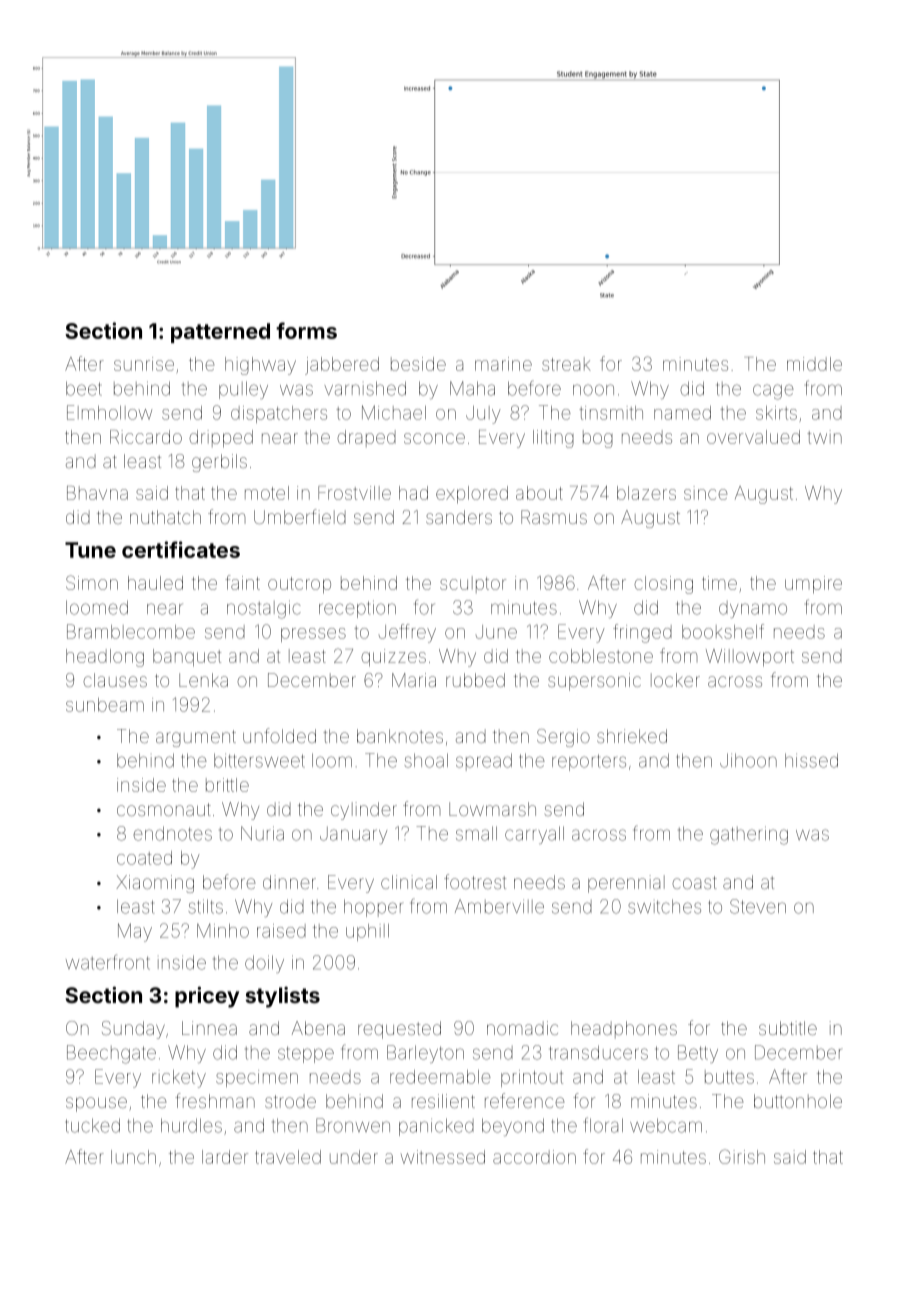  What do you see at coordinates (813, 585) in the screenshot?
I see `umpire` at bounding box center [813, 585].
